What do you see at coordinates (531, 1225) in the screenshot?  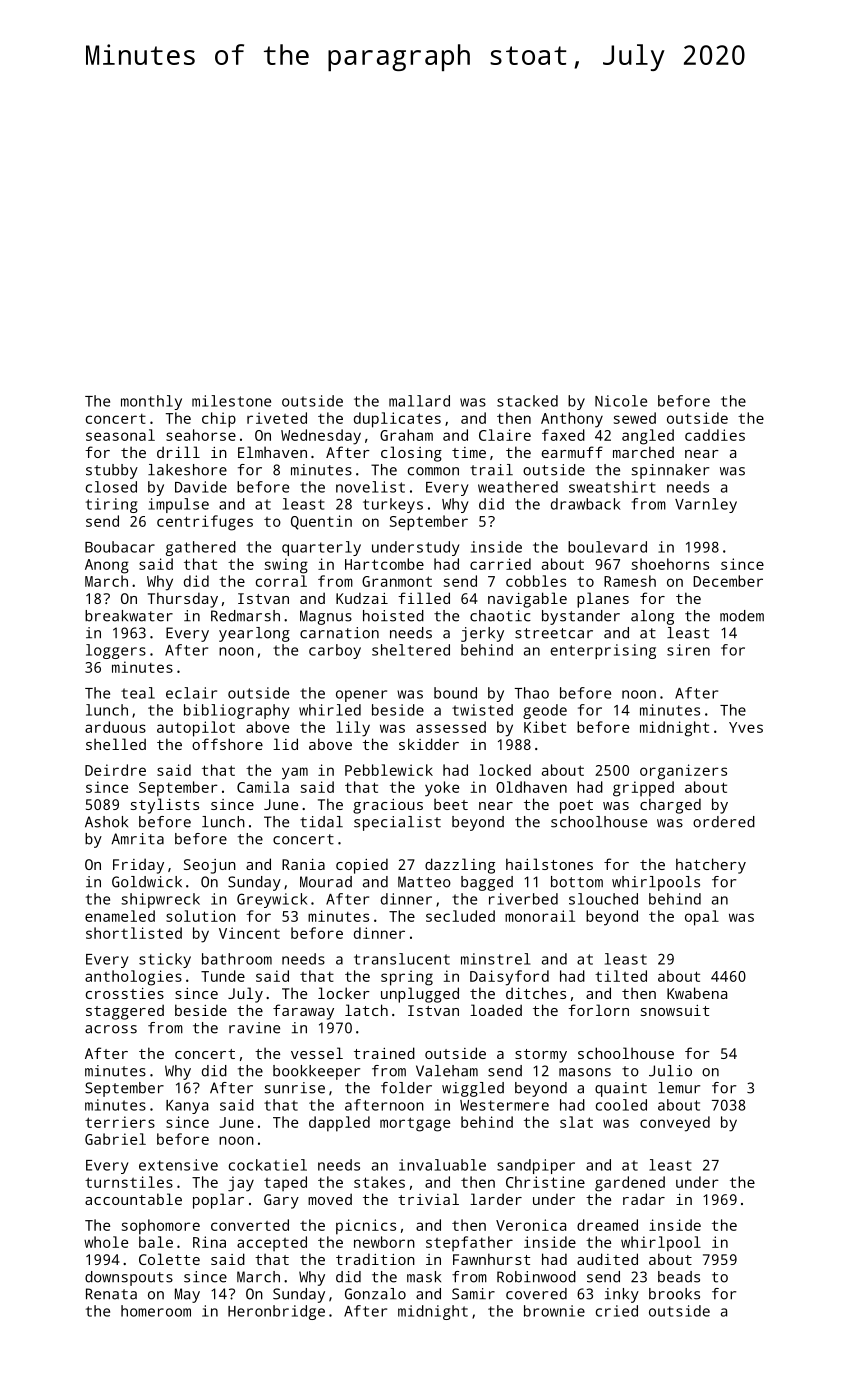 I see `Veronica` at bounding box center [531, 1225].
